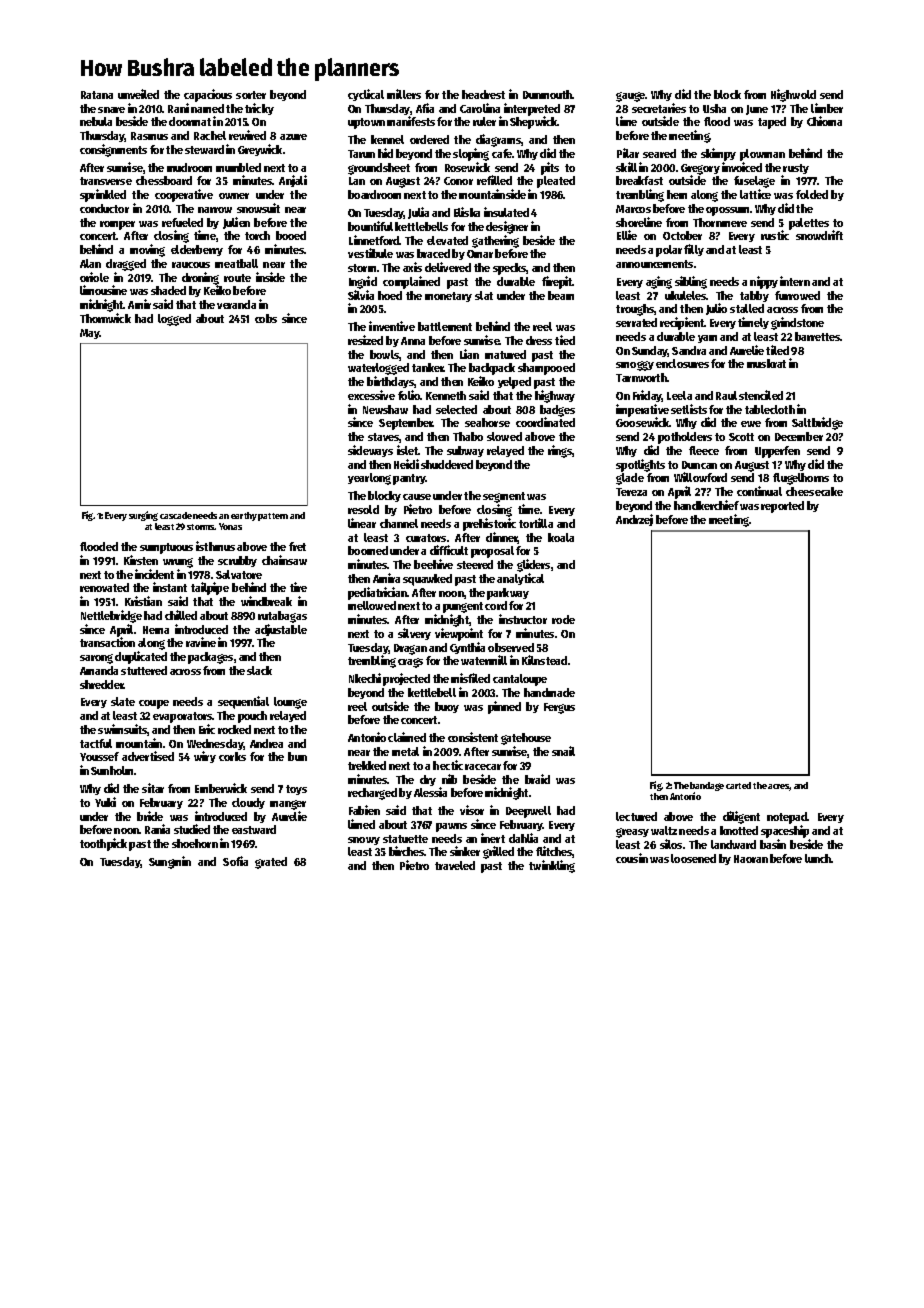 This document has width=924, height=1308. What do you see at coordinates (659, 153) in the document?
I see `seared` at bounding box center [659, 153].
